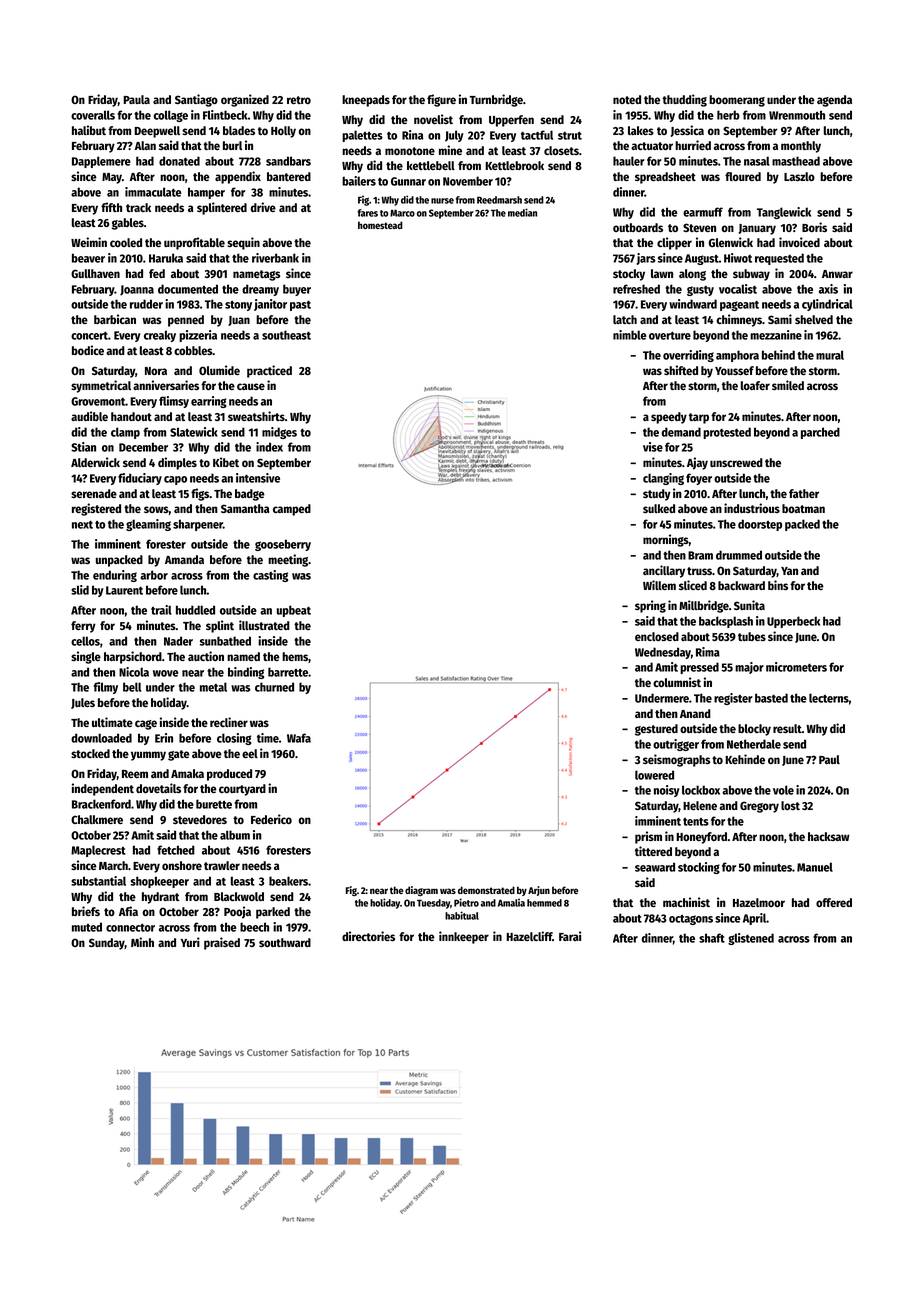  What do you see at coordinates (638, 227) in the document?
I see `outboards` at bounding box center [638, 227].
